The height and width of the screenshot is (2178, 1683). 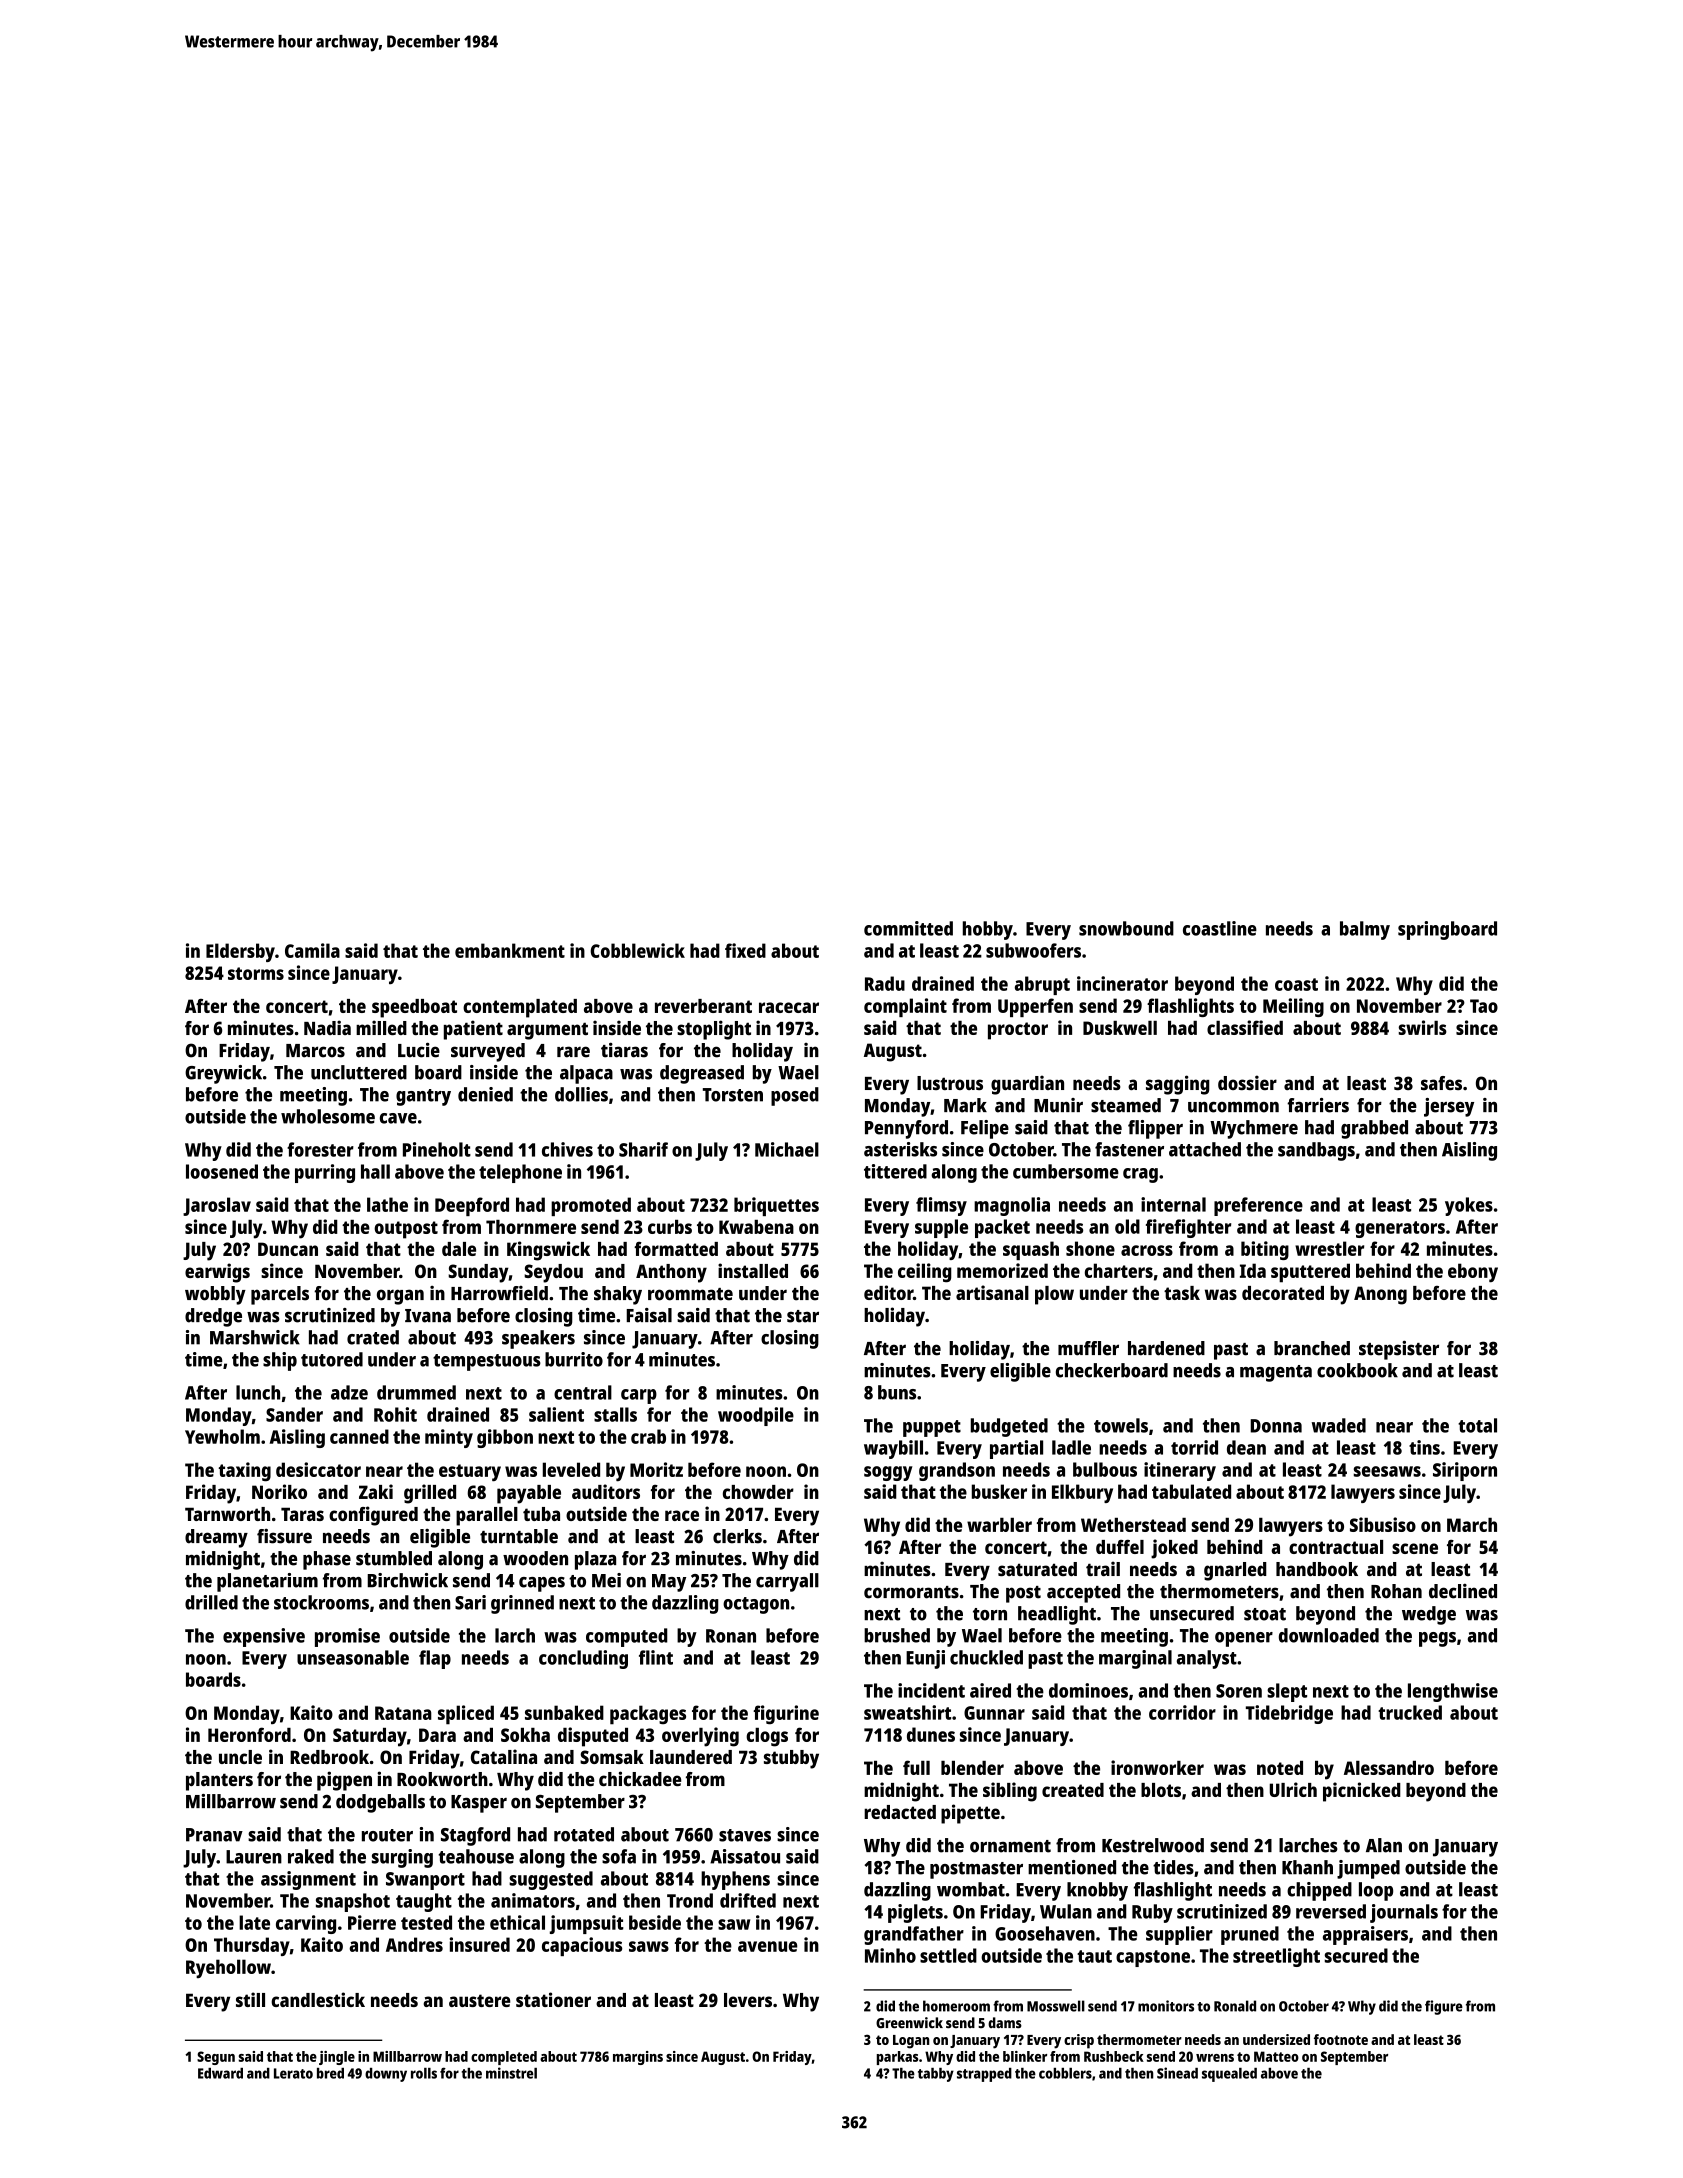 I want to click on expensive, so click(x=264, y=1637).
